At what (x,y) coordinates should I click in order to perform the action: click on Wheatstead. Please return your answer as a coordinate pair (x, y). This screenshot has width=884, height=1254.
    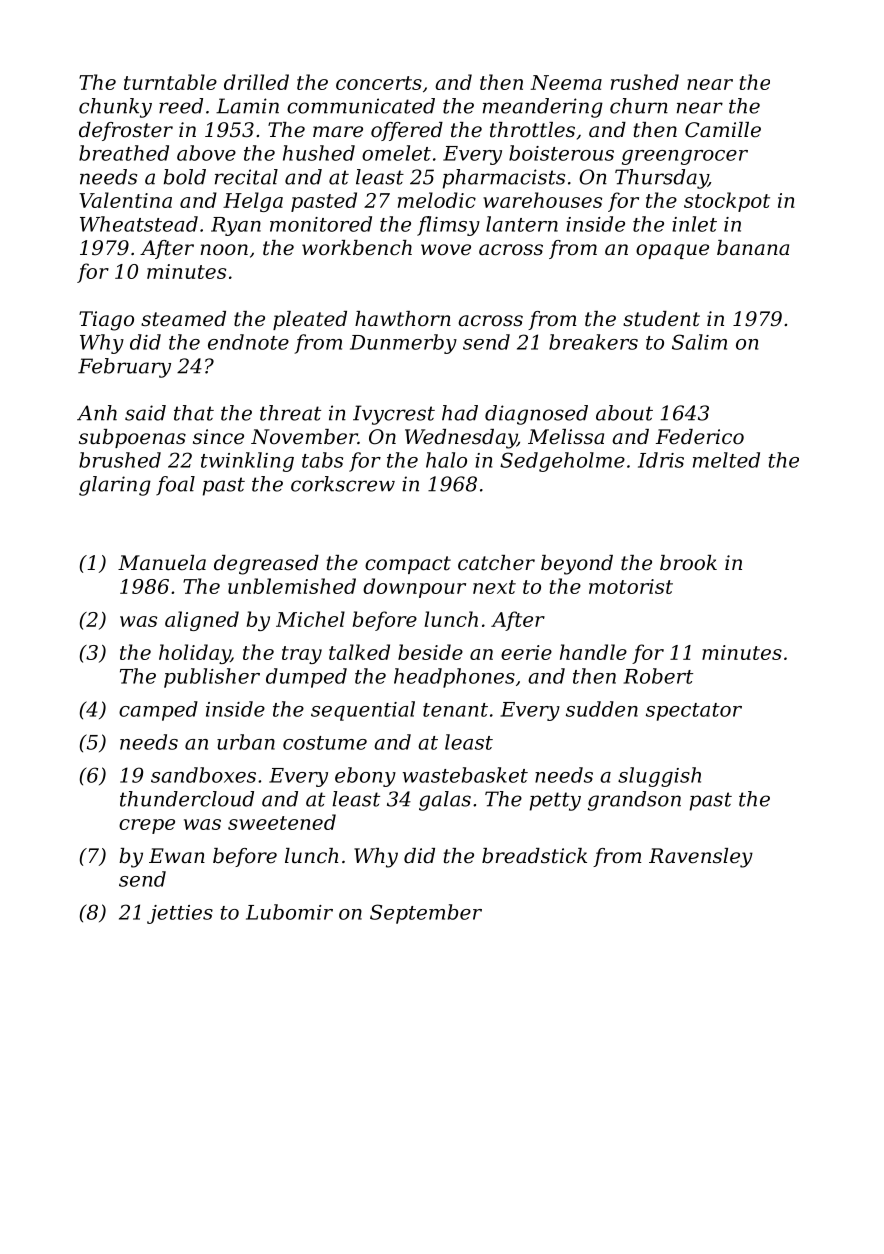
    Looking at the image, I should click on (139, 224).
